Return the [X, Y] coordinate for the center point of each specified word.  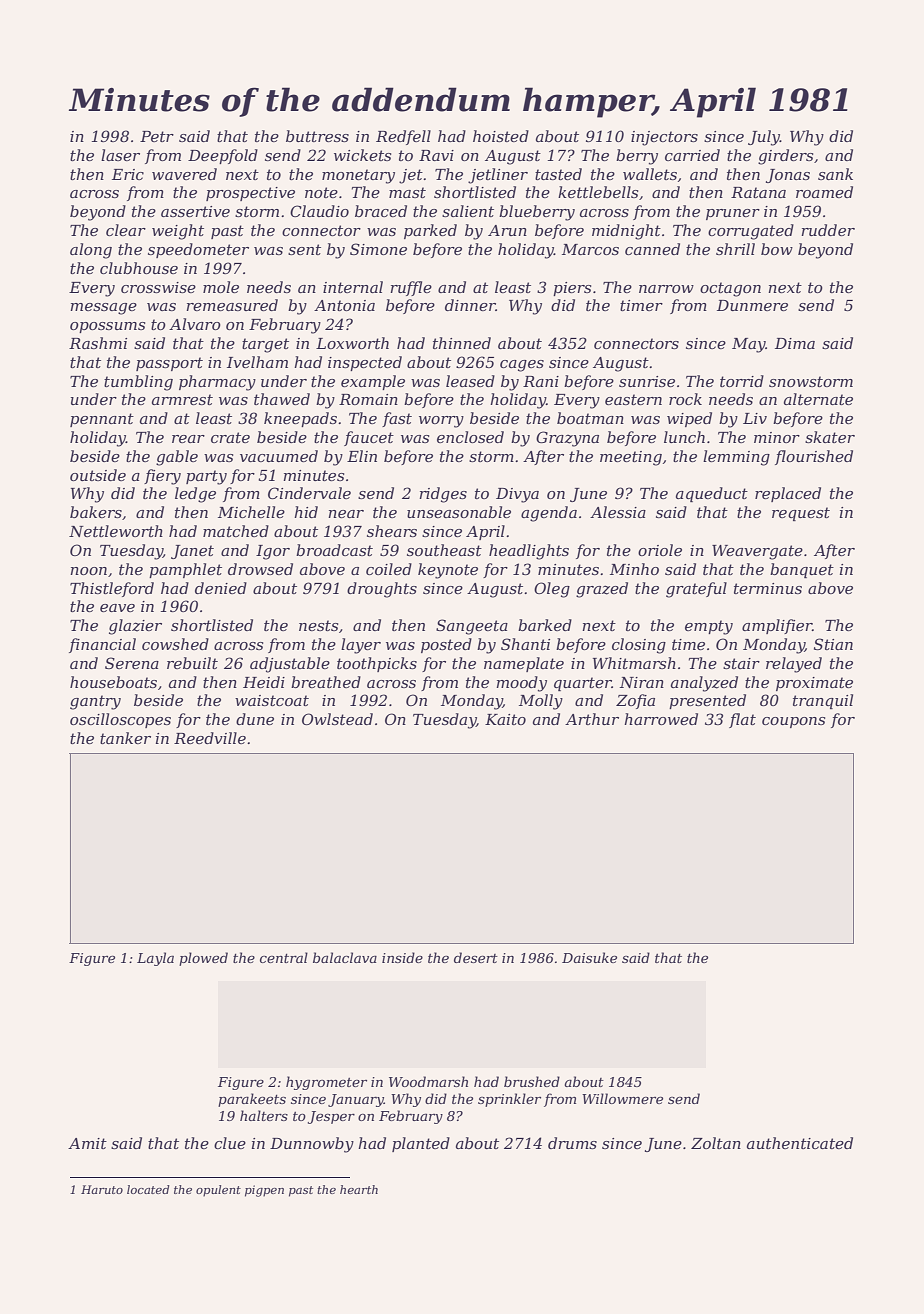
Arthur [592, 719]
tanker [125, 738]
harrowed [661, 719]
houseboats [113, 682]
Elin [362, 456]
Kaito [505, 719]
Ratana [758, 192]
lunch [684, 437]
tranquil [823, 701]
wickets [362, 155]
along [91, 251]
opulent [218, 1191]
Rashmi [98, 343]
